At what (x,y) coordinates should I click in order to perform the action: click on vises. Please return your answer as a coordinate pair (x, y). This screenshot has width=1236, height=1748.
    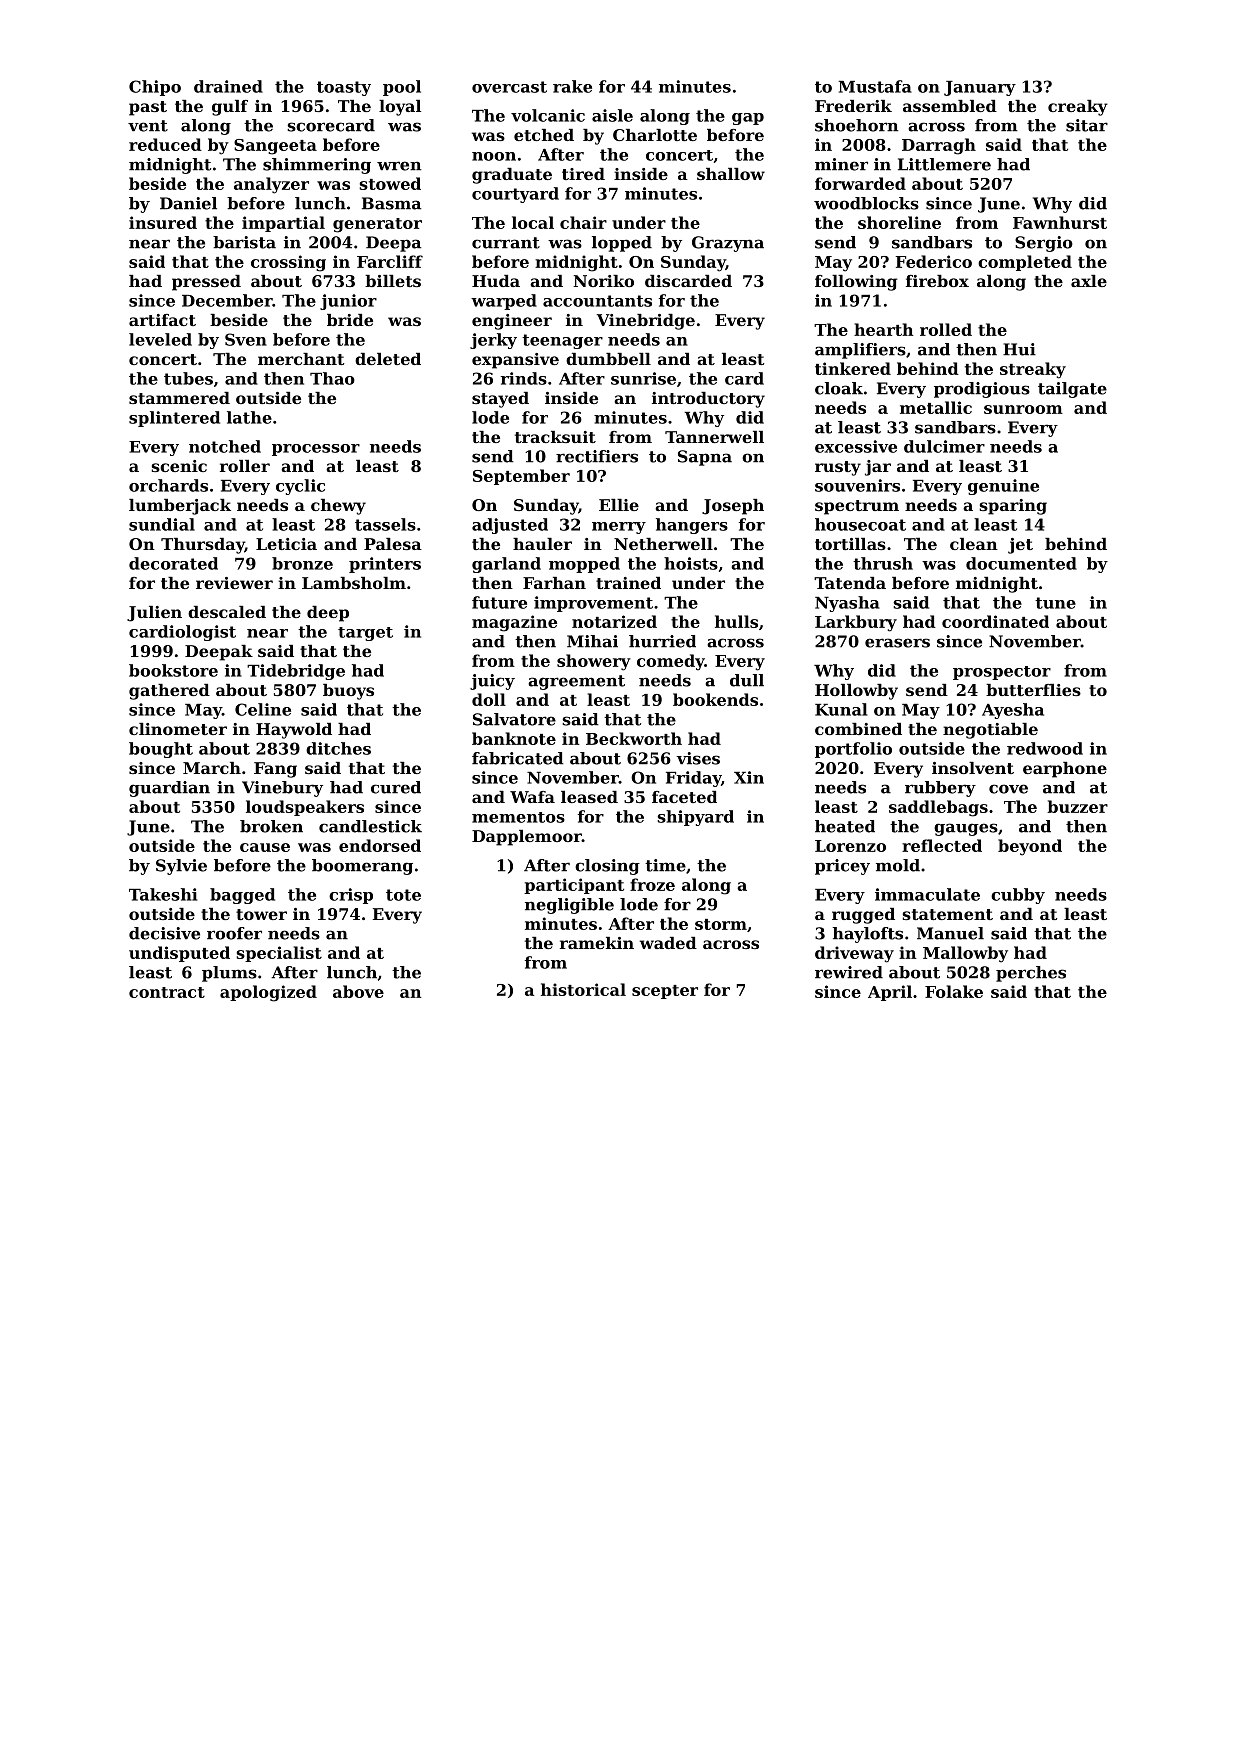
    Looking at the image, I should click on (698, 758).
